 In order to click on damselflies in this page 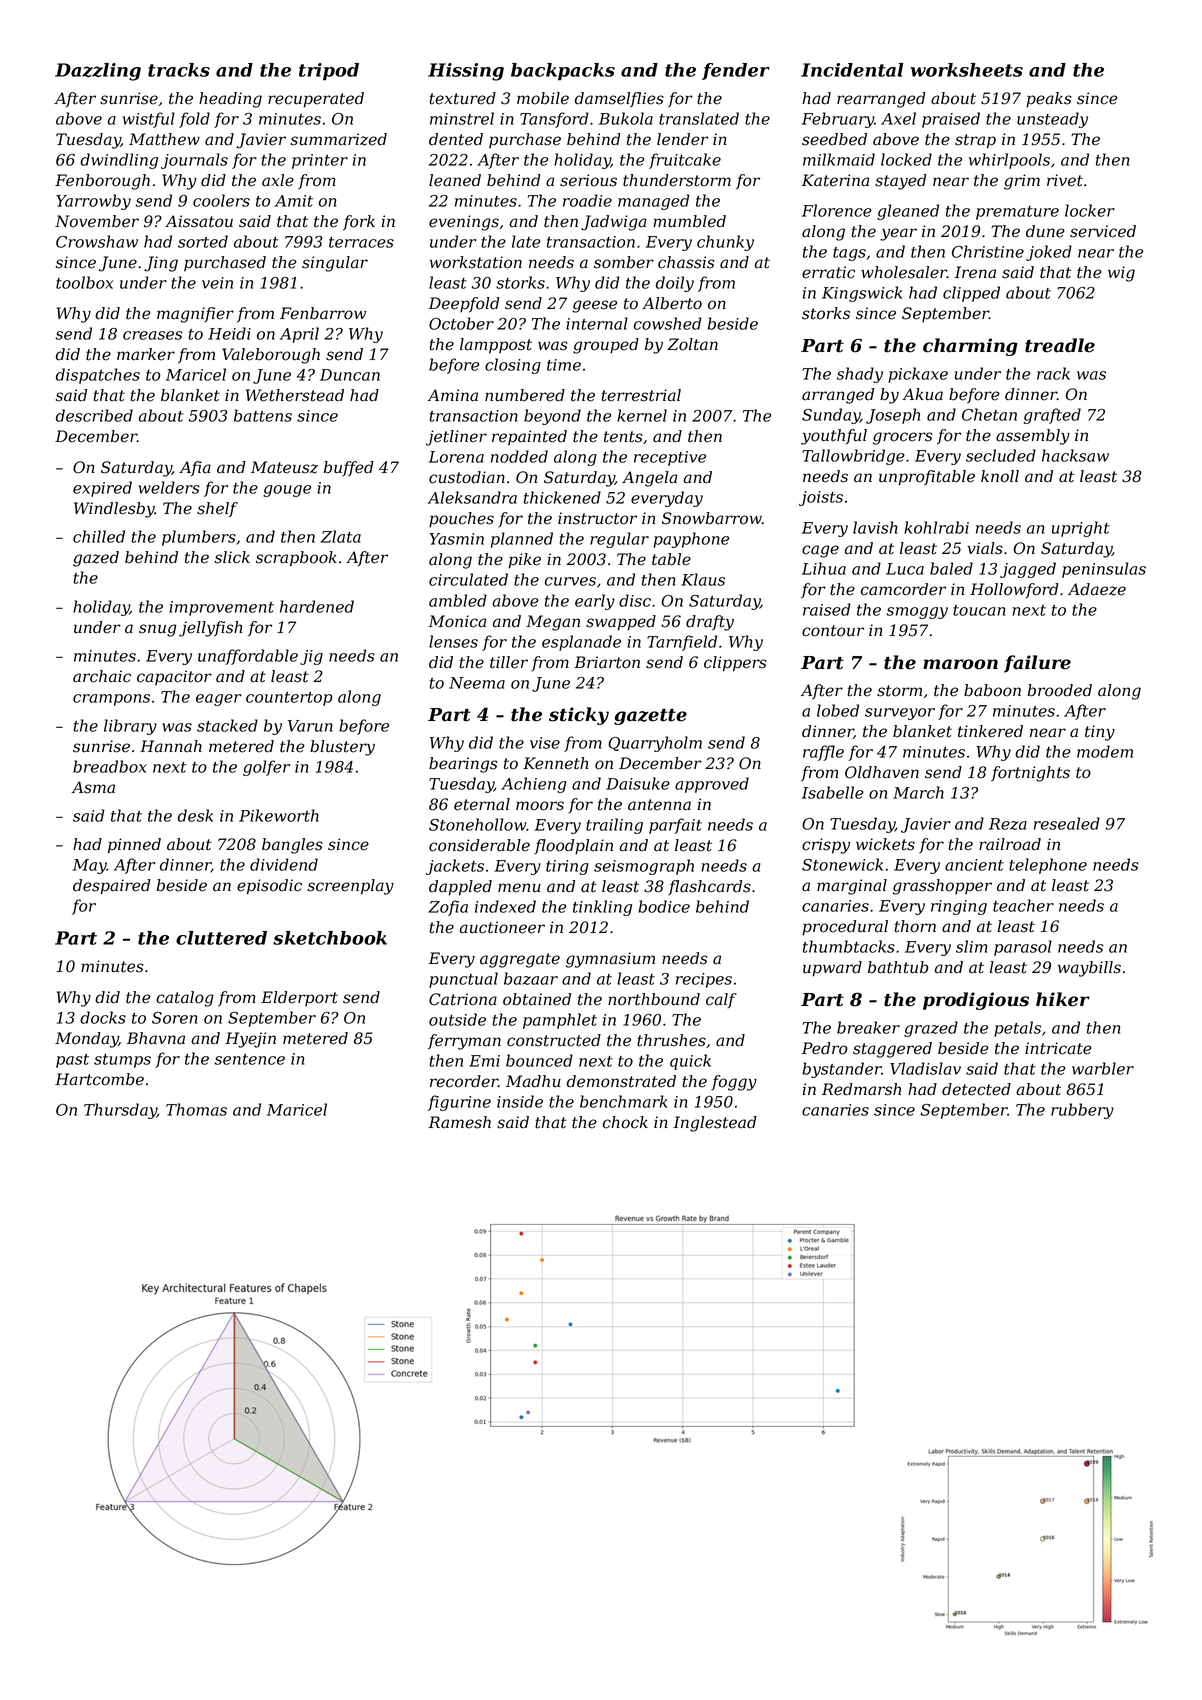, I will do `click(619, 100)`.
